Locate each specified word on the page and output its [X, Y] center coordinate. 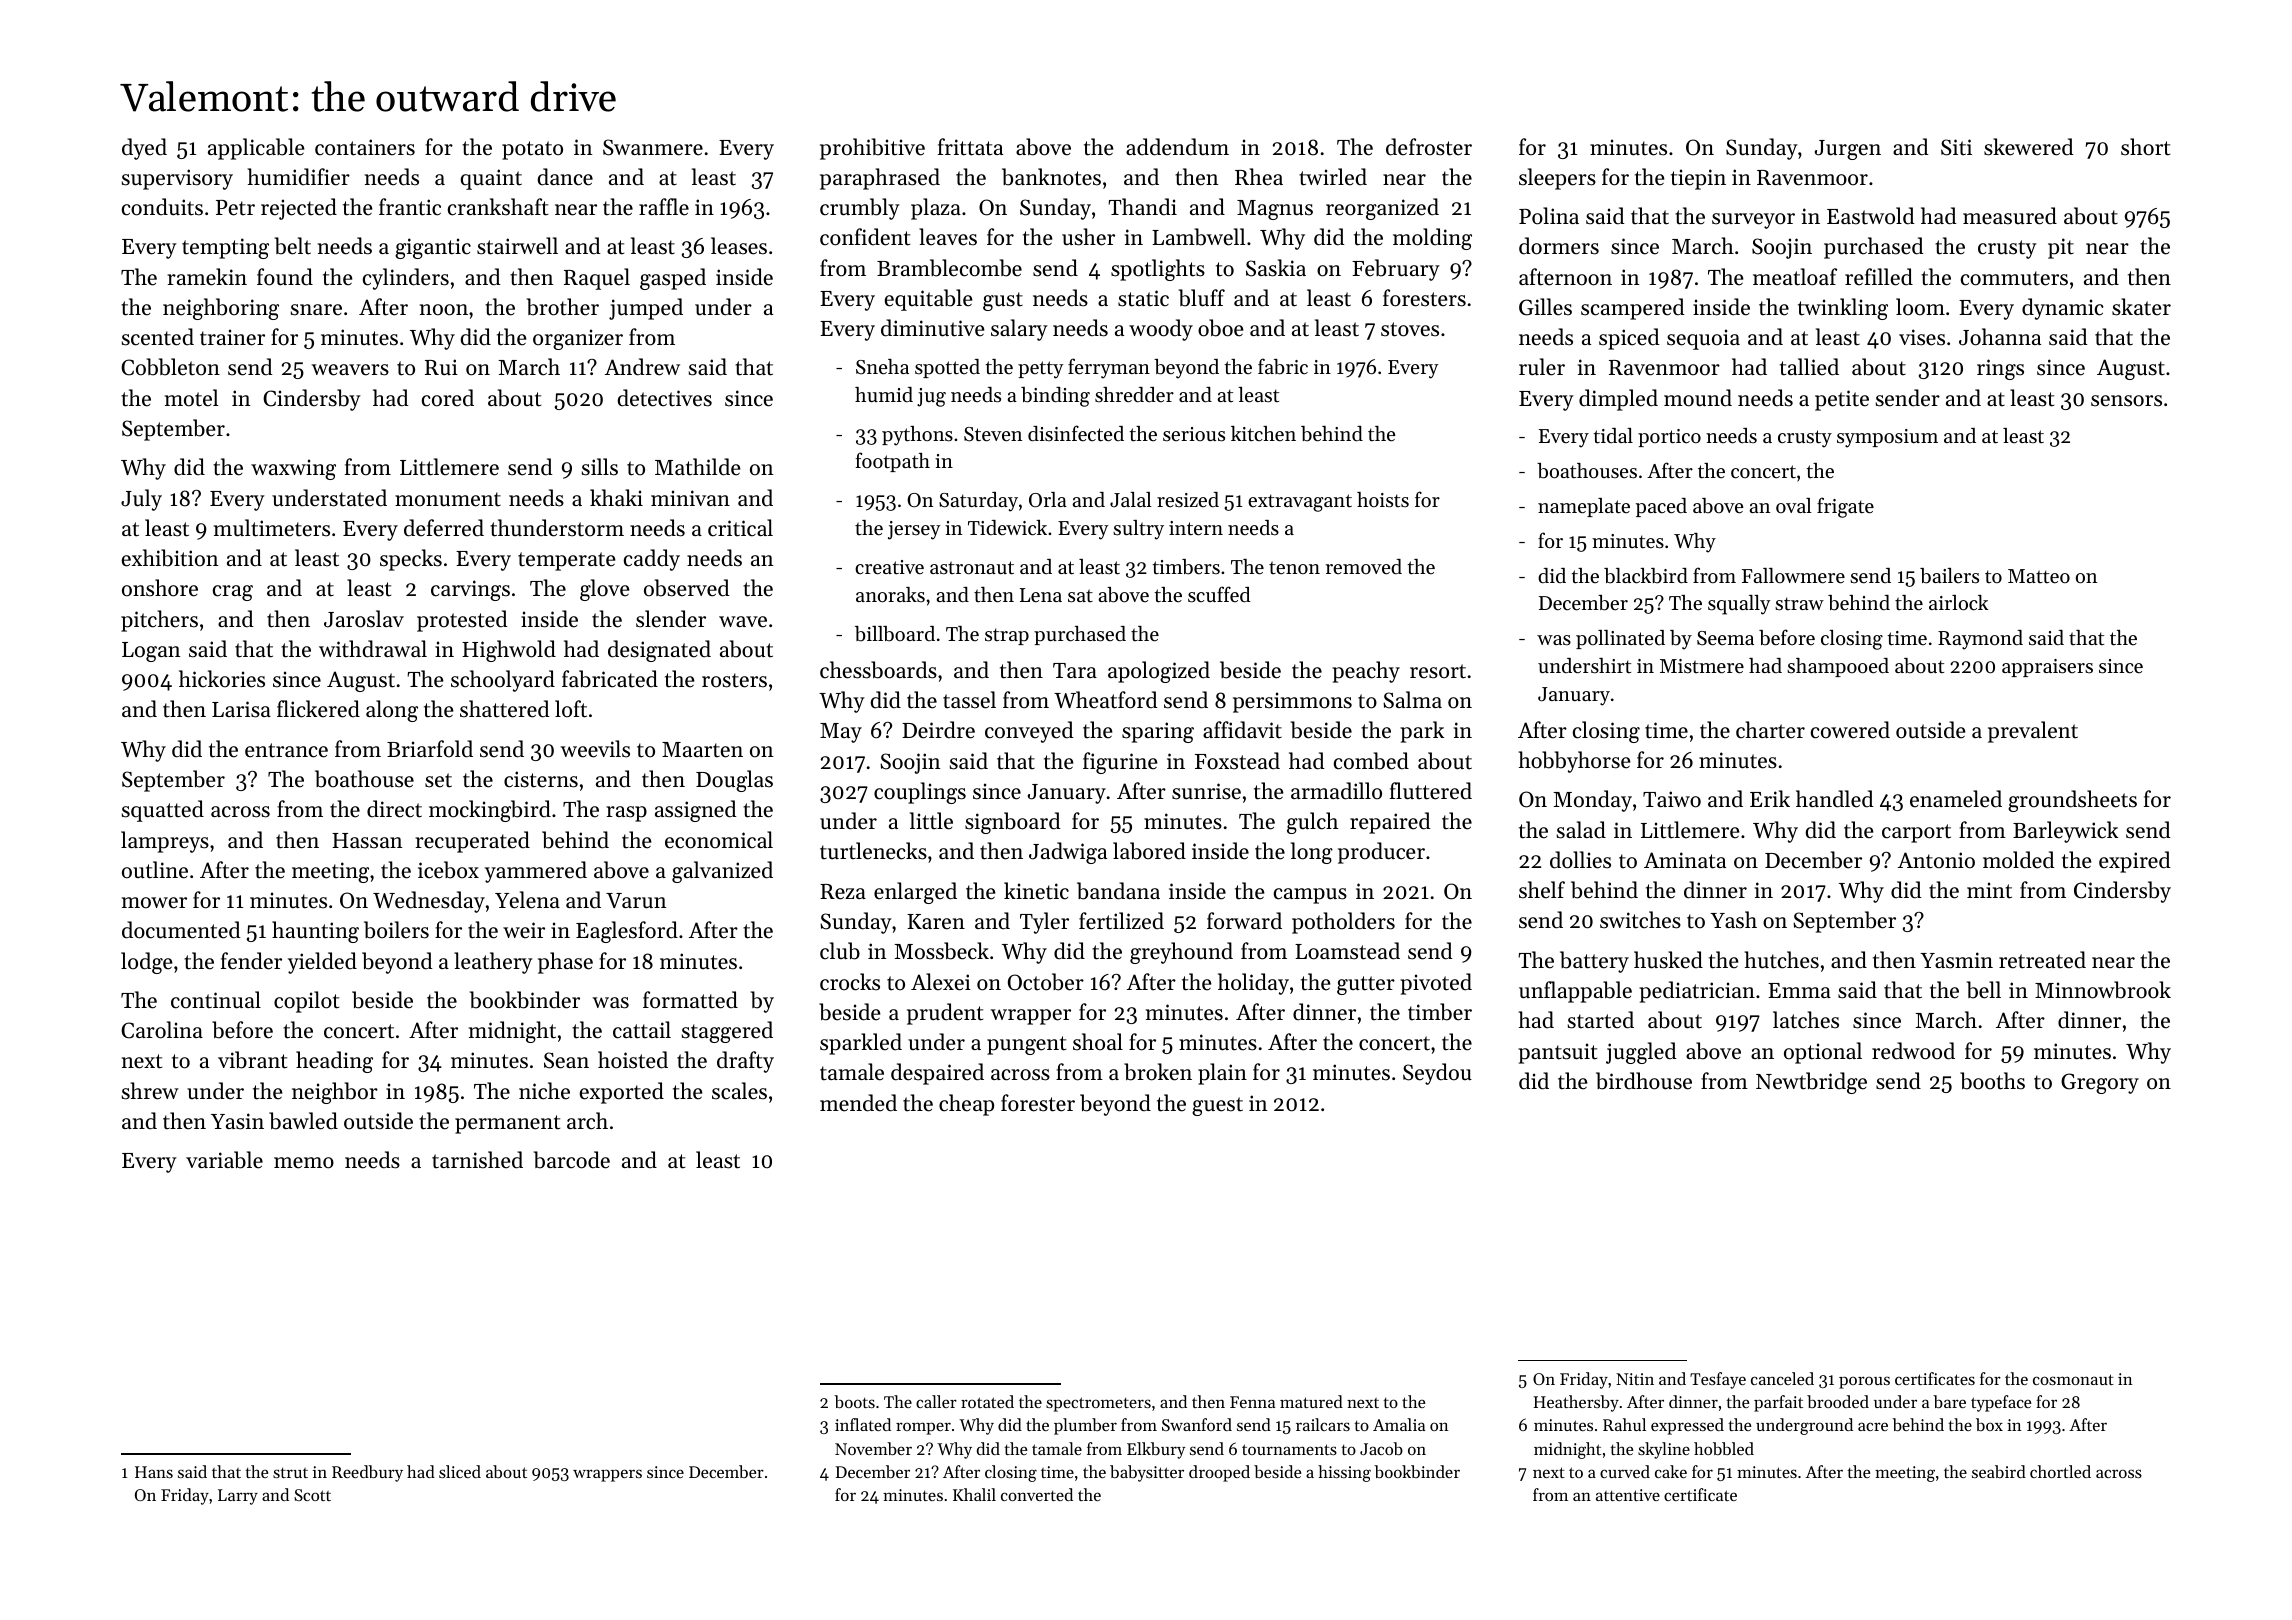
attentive [1628, 1495]
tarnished [477, 1160]
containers [365, 147]
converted [1037, 1494]
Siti [1956, 147]
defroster [1429, 147]
